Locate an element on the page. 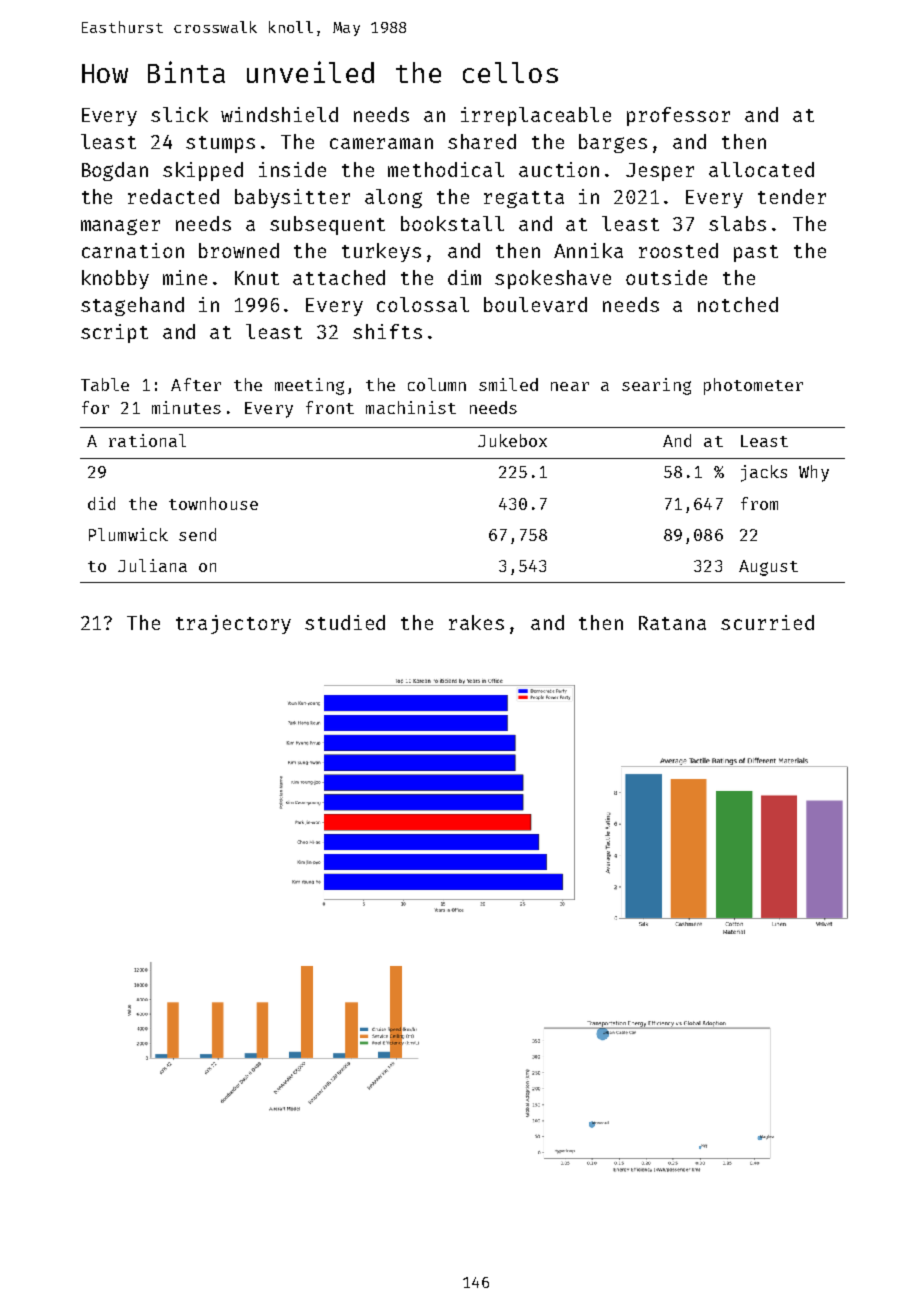 This document has width=924, height=1308. After is located at coordinates (196, 384).
